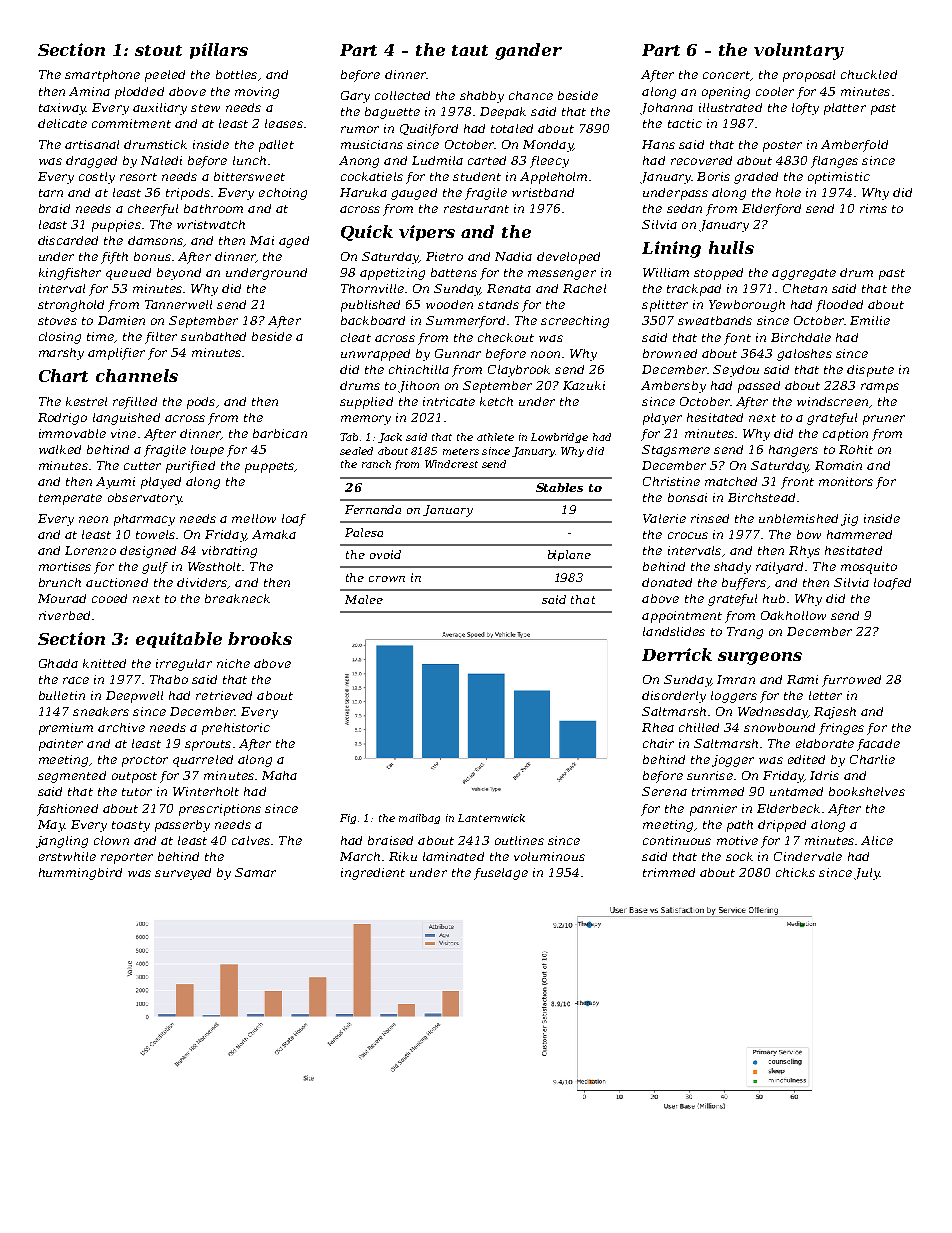  What do you see at coordinates (71, 306) in the image?
I see `stronghold` at bounding box center [71, 306].
